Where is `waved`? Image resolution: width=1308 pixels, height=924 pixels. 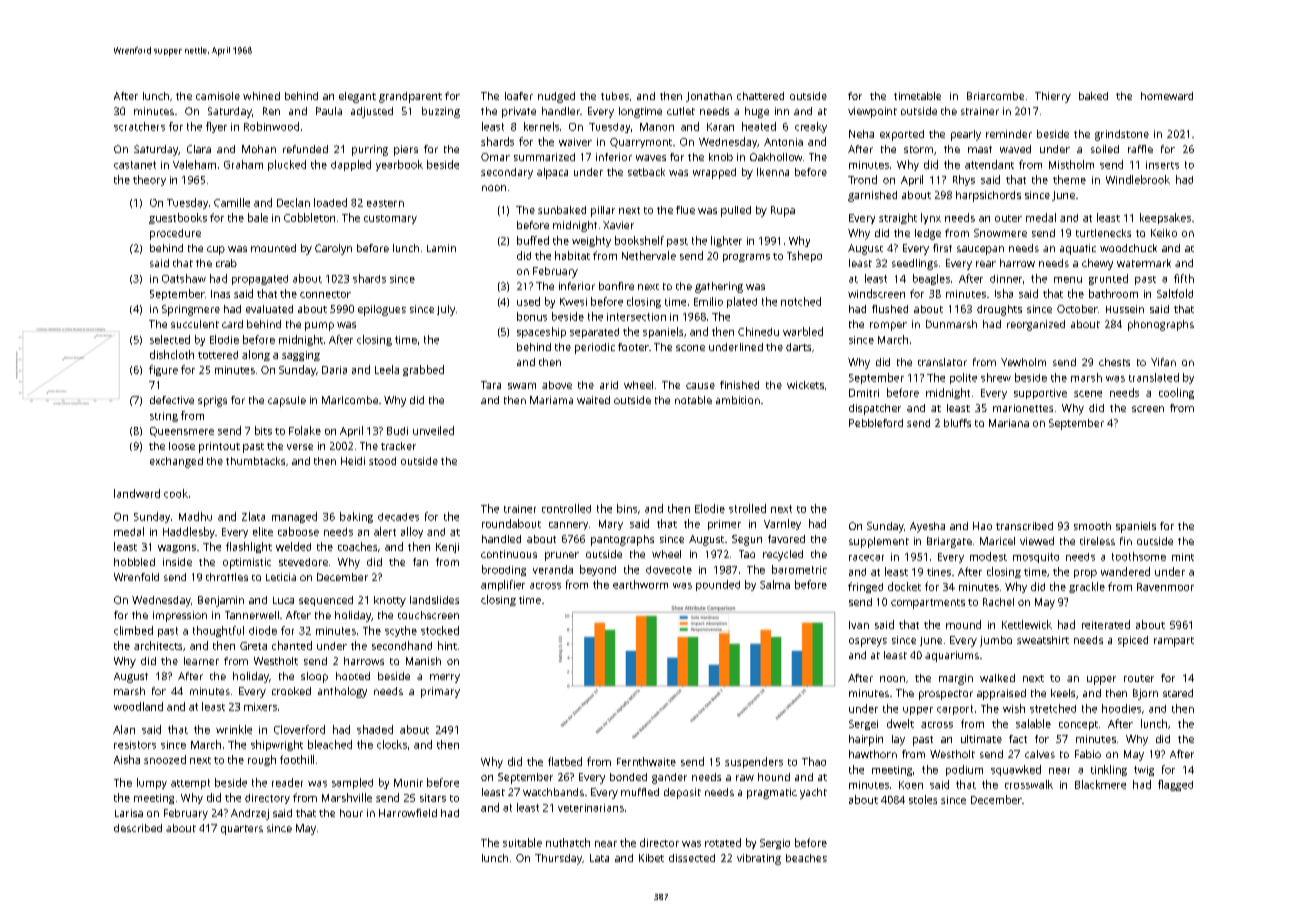
waved is located at coordinates (1015, 149).
